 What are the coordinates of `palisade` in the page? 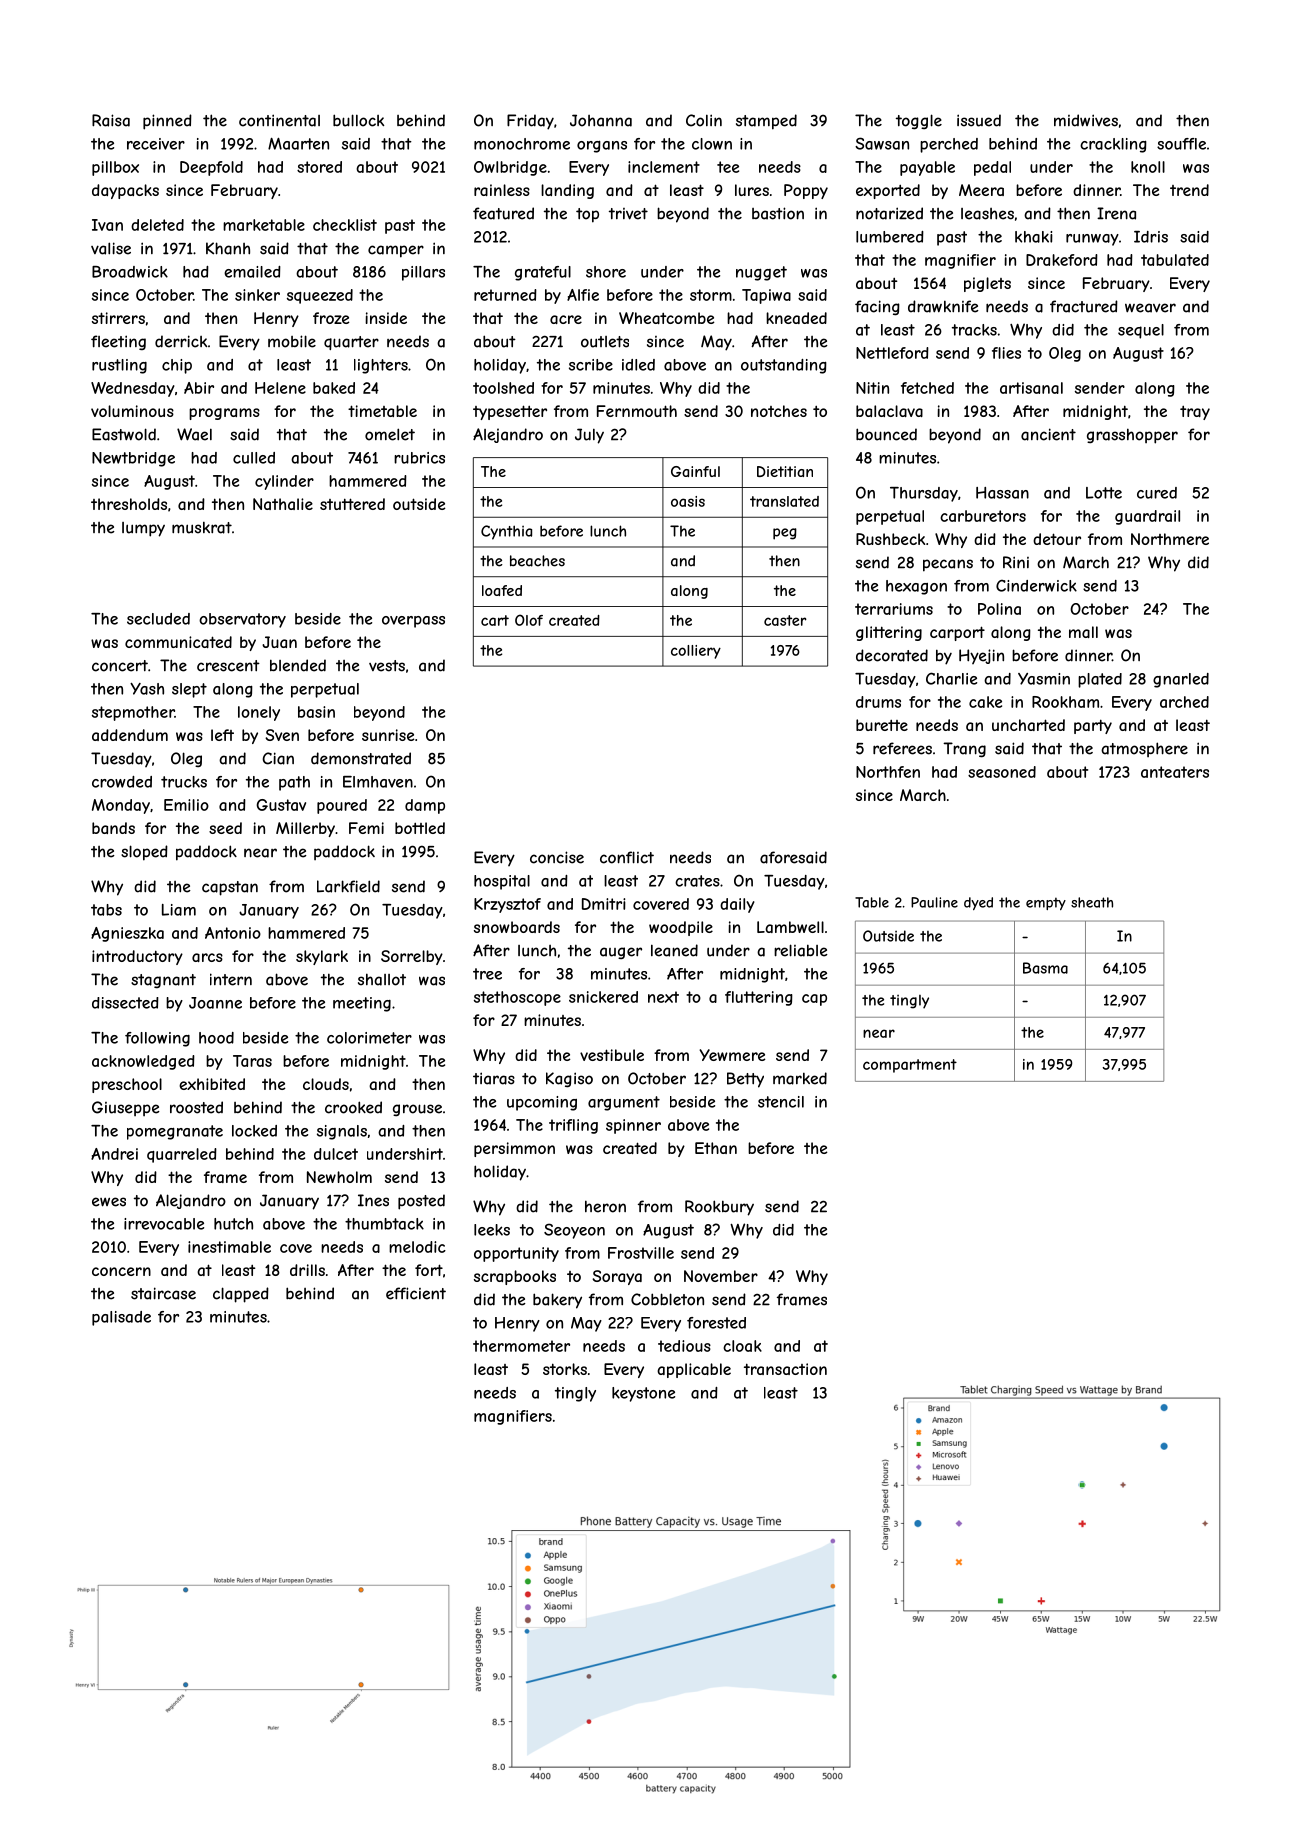 It's located at (121, 1318).
